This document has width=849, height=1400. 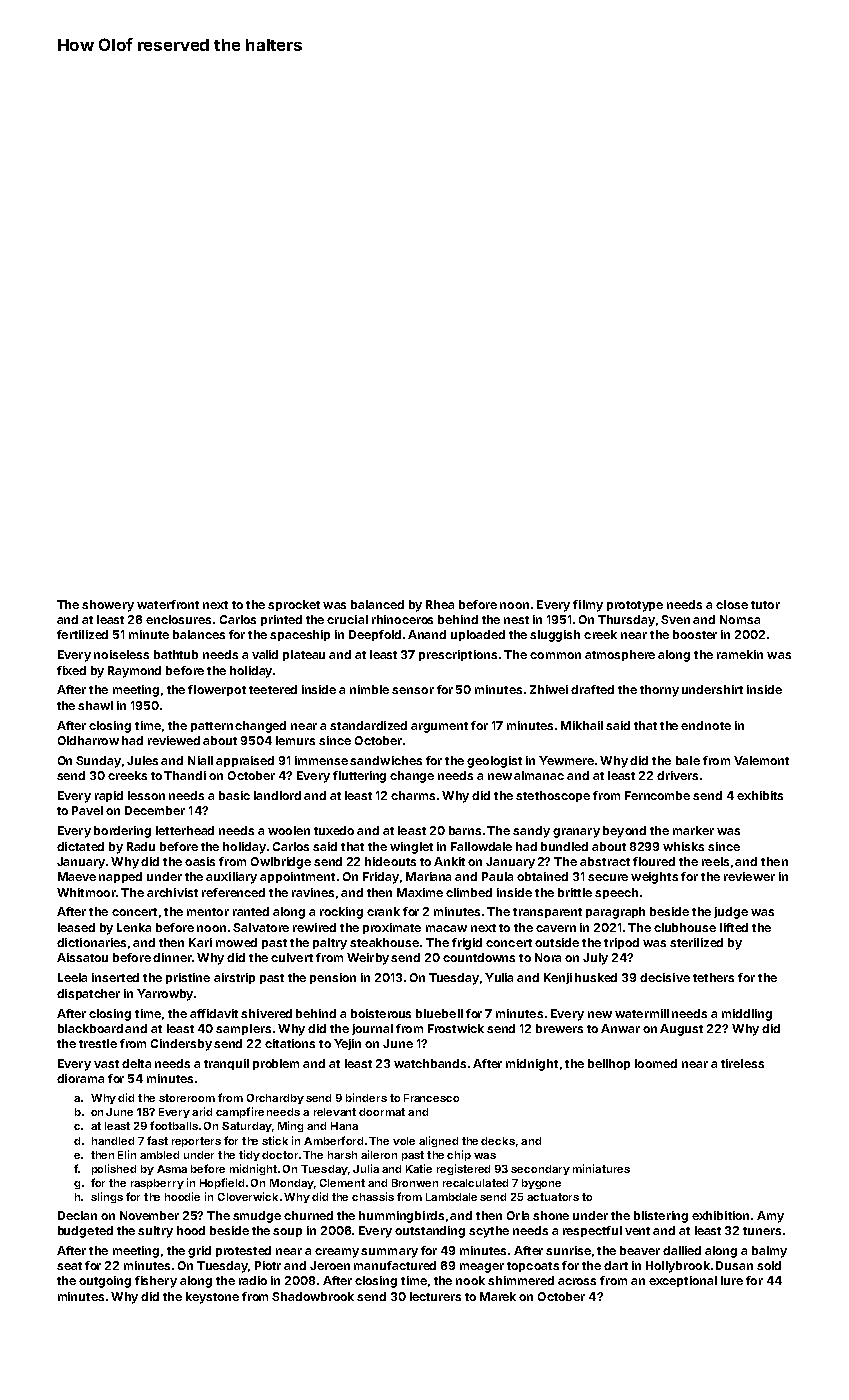 What do you see at coordinates (249, 1155) in the document?
I see `tidy` at bounding box center [249, 1155].
